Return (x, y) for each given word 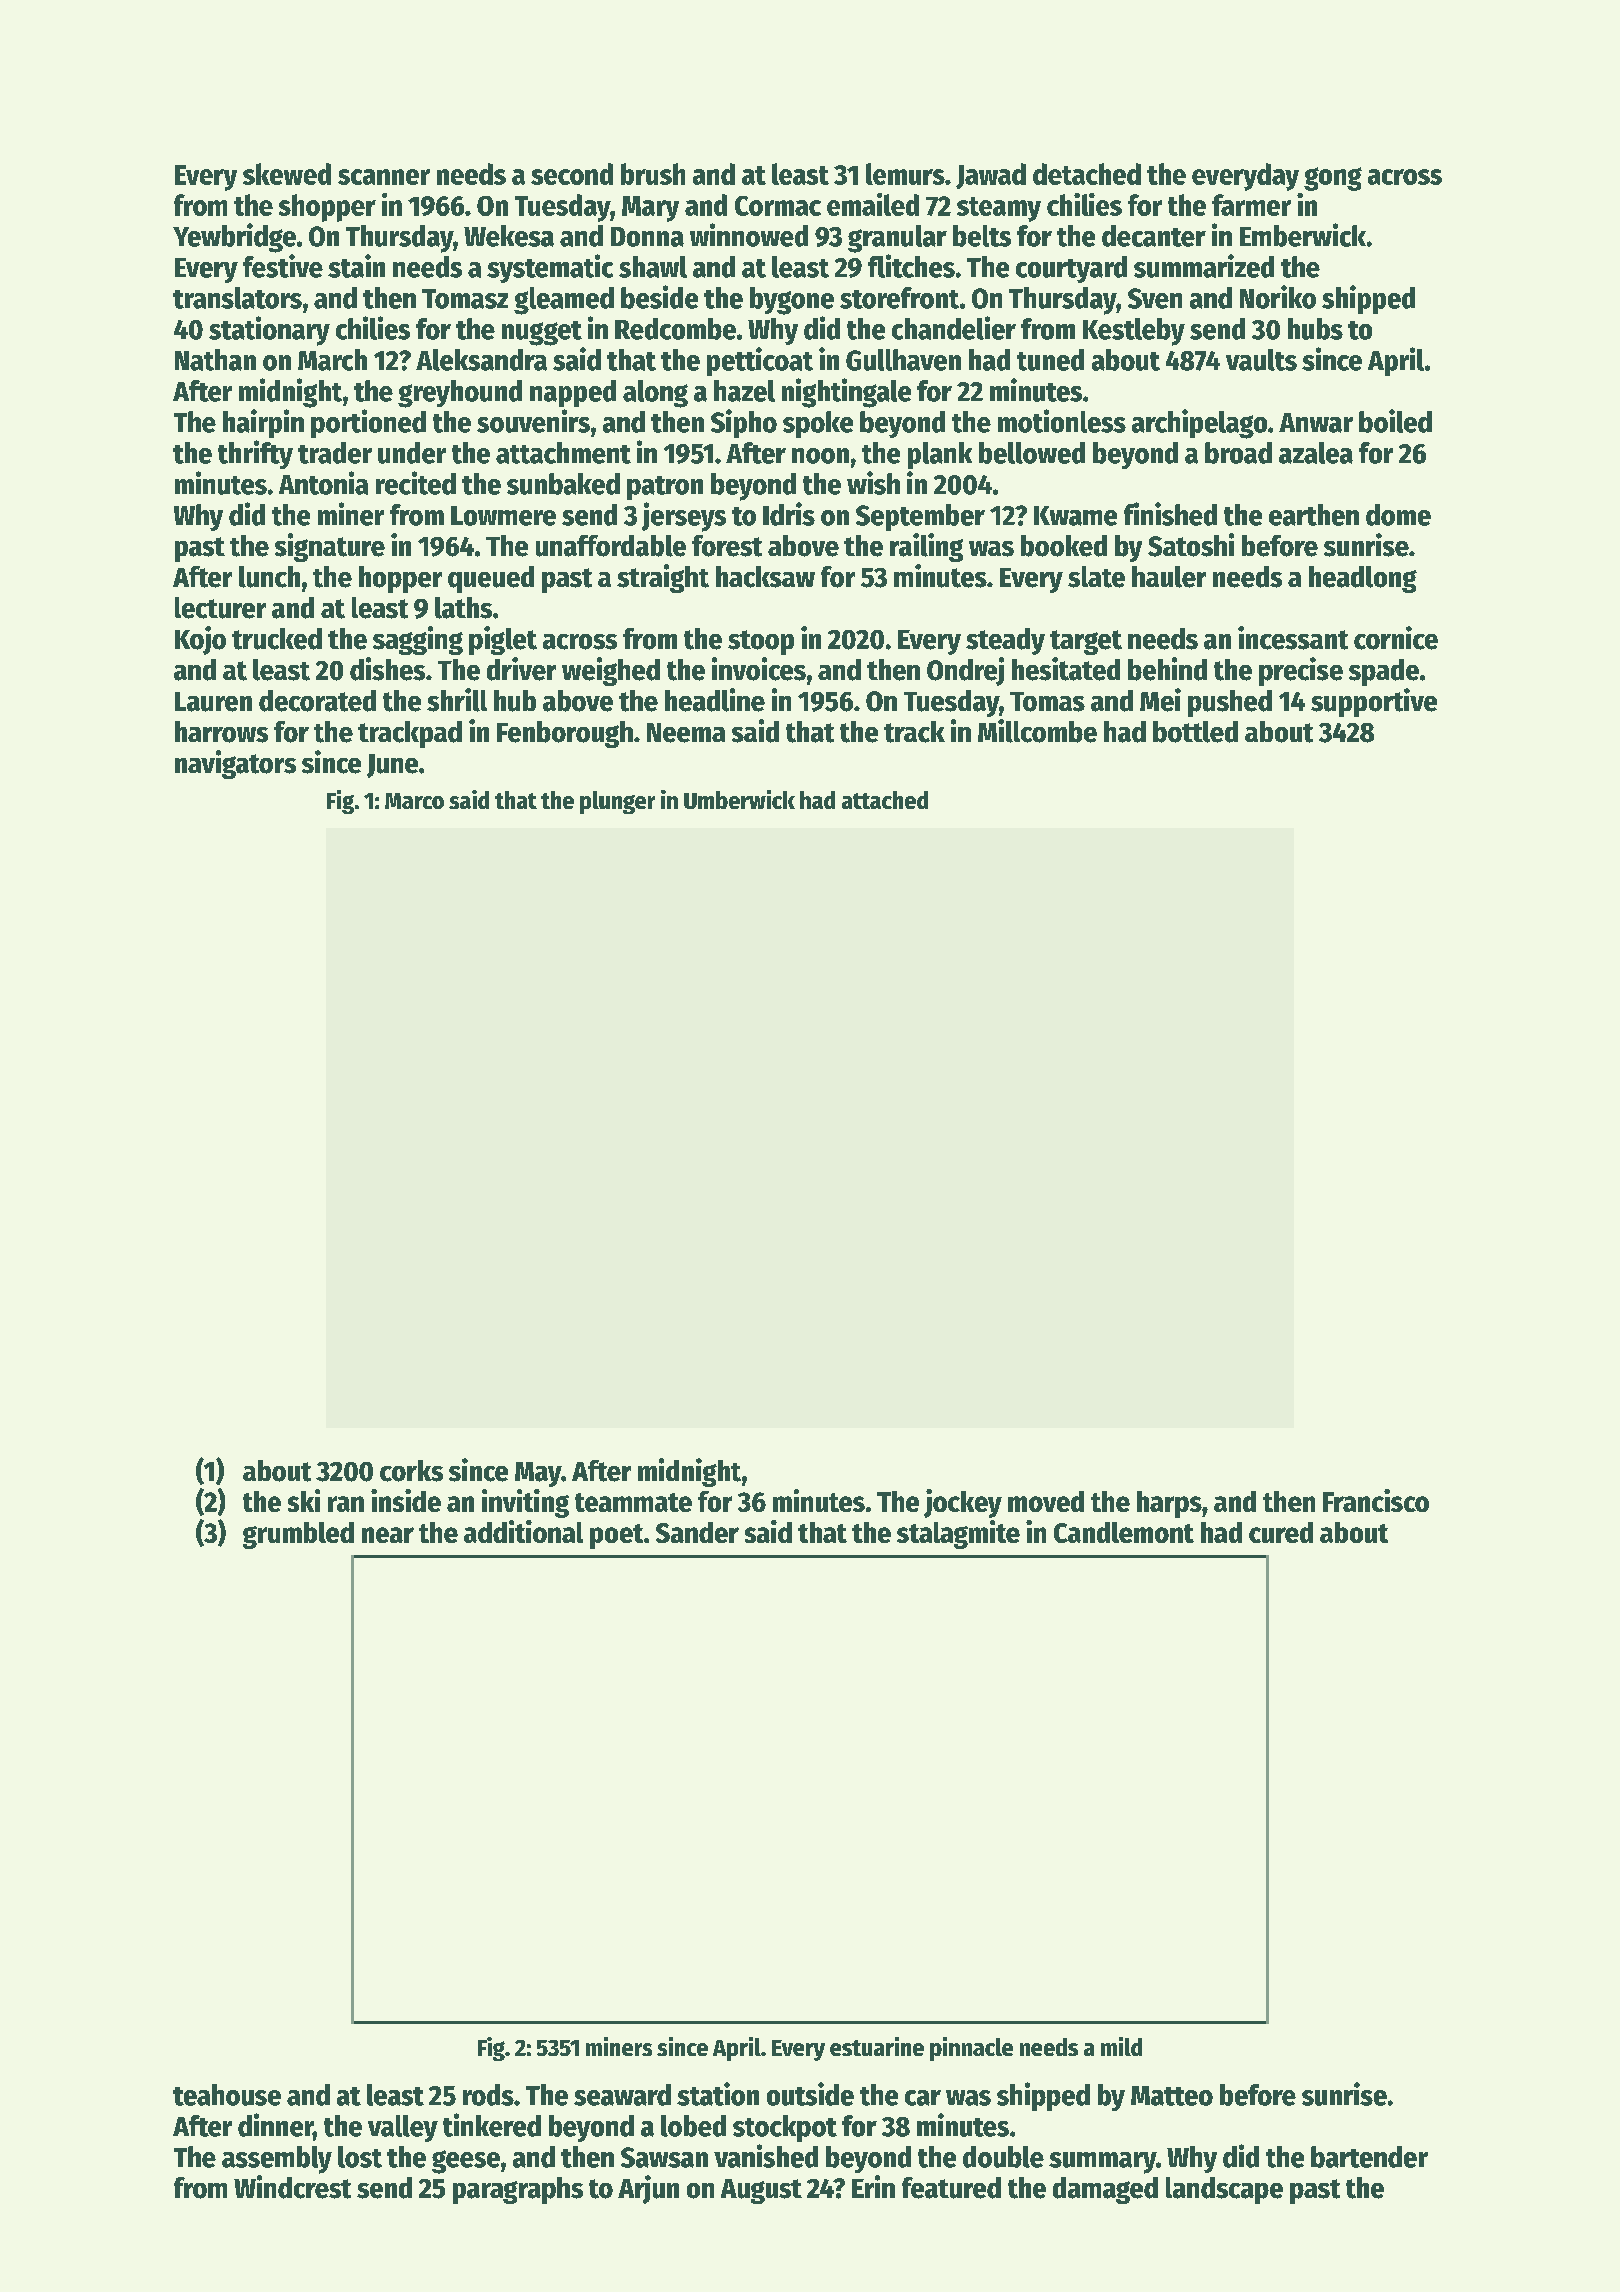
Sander (697, 1532)
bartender (1369, 2157)
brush (653, 174)
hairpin (263, 423)
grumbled (298, 1535)
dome (1398, 515)
